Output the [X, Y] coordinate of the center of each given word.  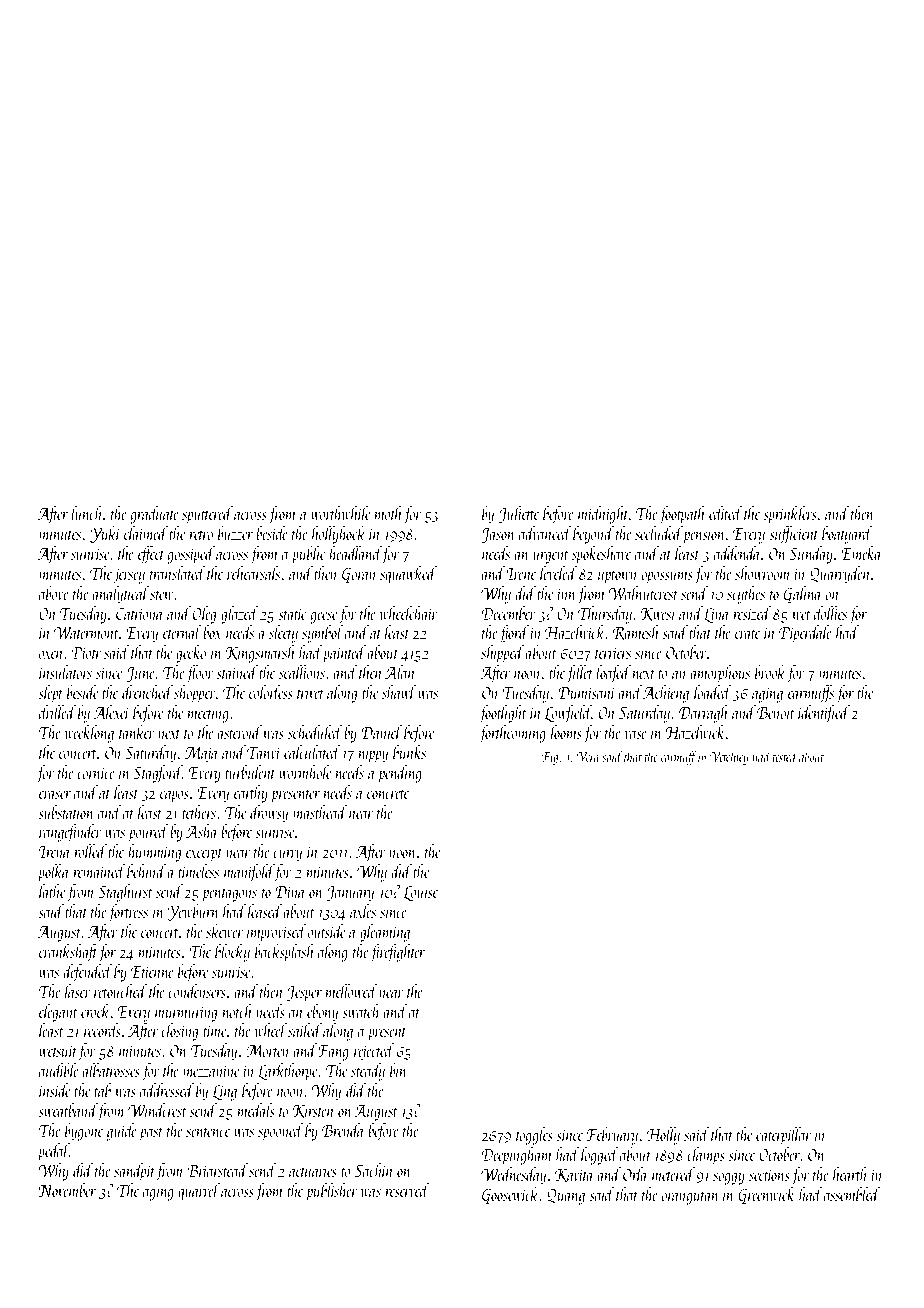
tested [785, 756]
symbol [323, 634]
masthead [320, 812]
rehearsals [253, 573]
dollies [830, 613]
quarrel [199, 1192]
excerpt [204, 855]
